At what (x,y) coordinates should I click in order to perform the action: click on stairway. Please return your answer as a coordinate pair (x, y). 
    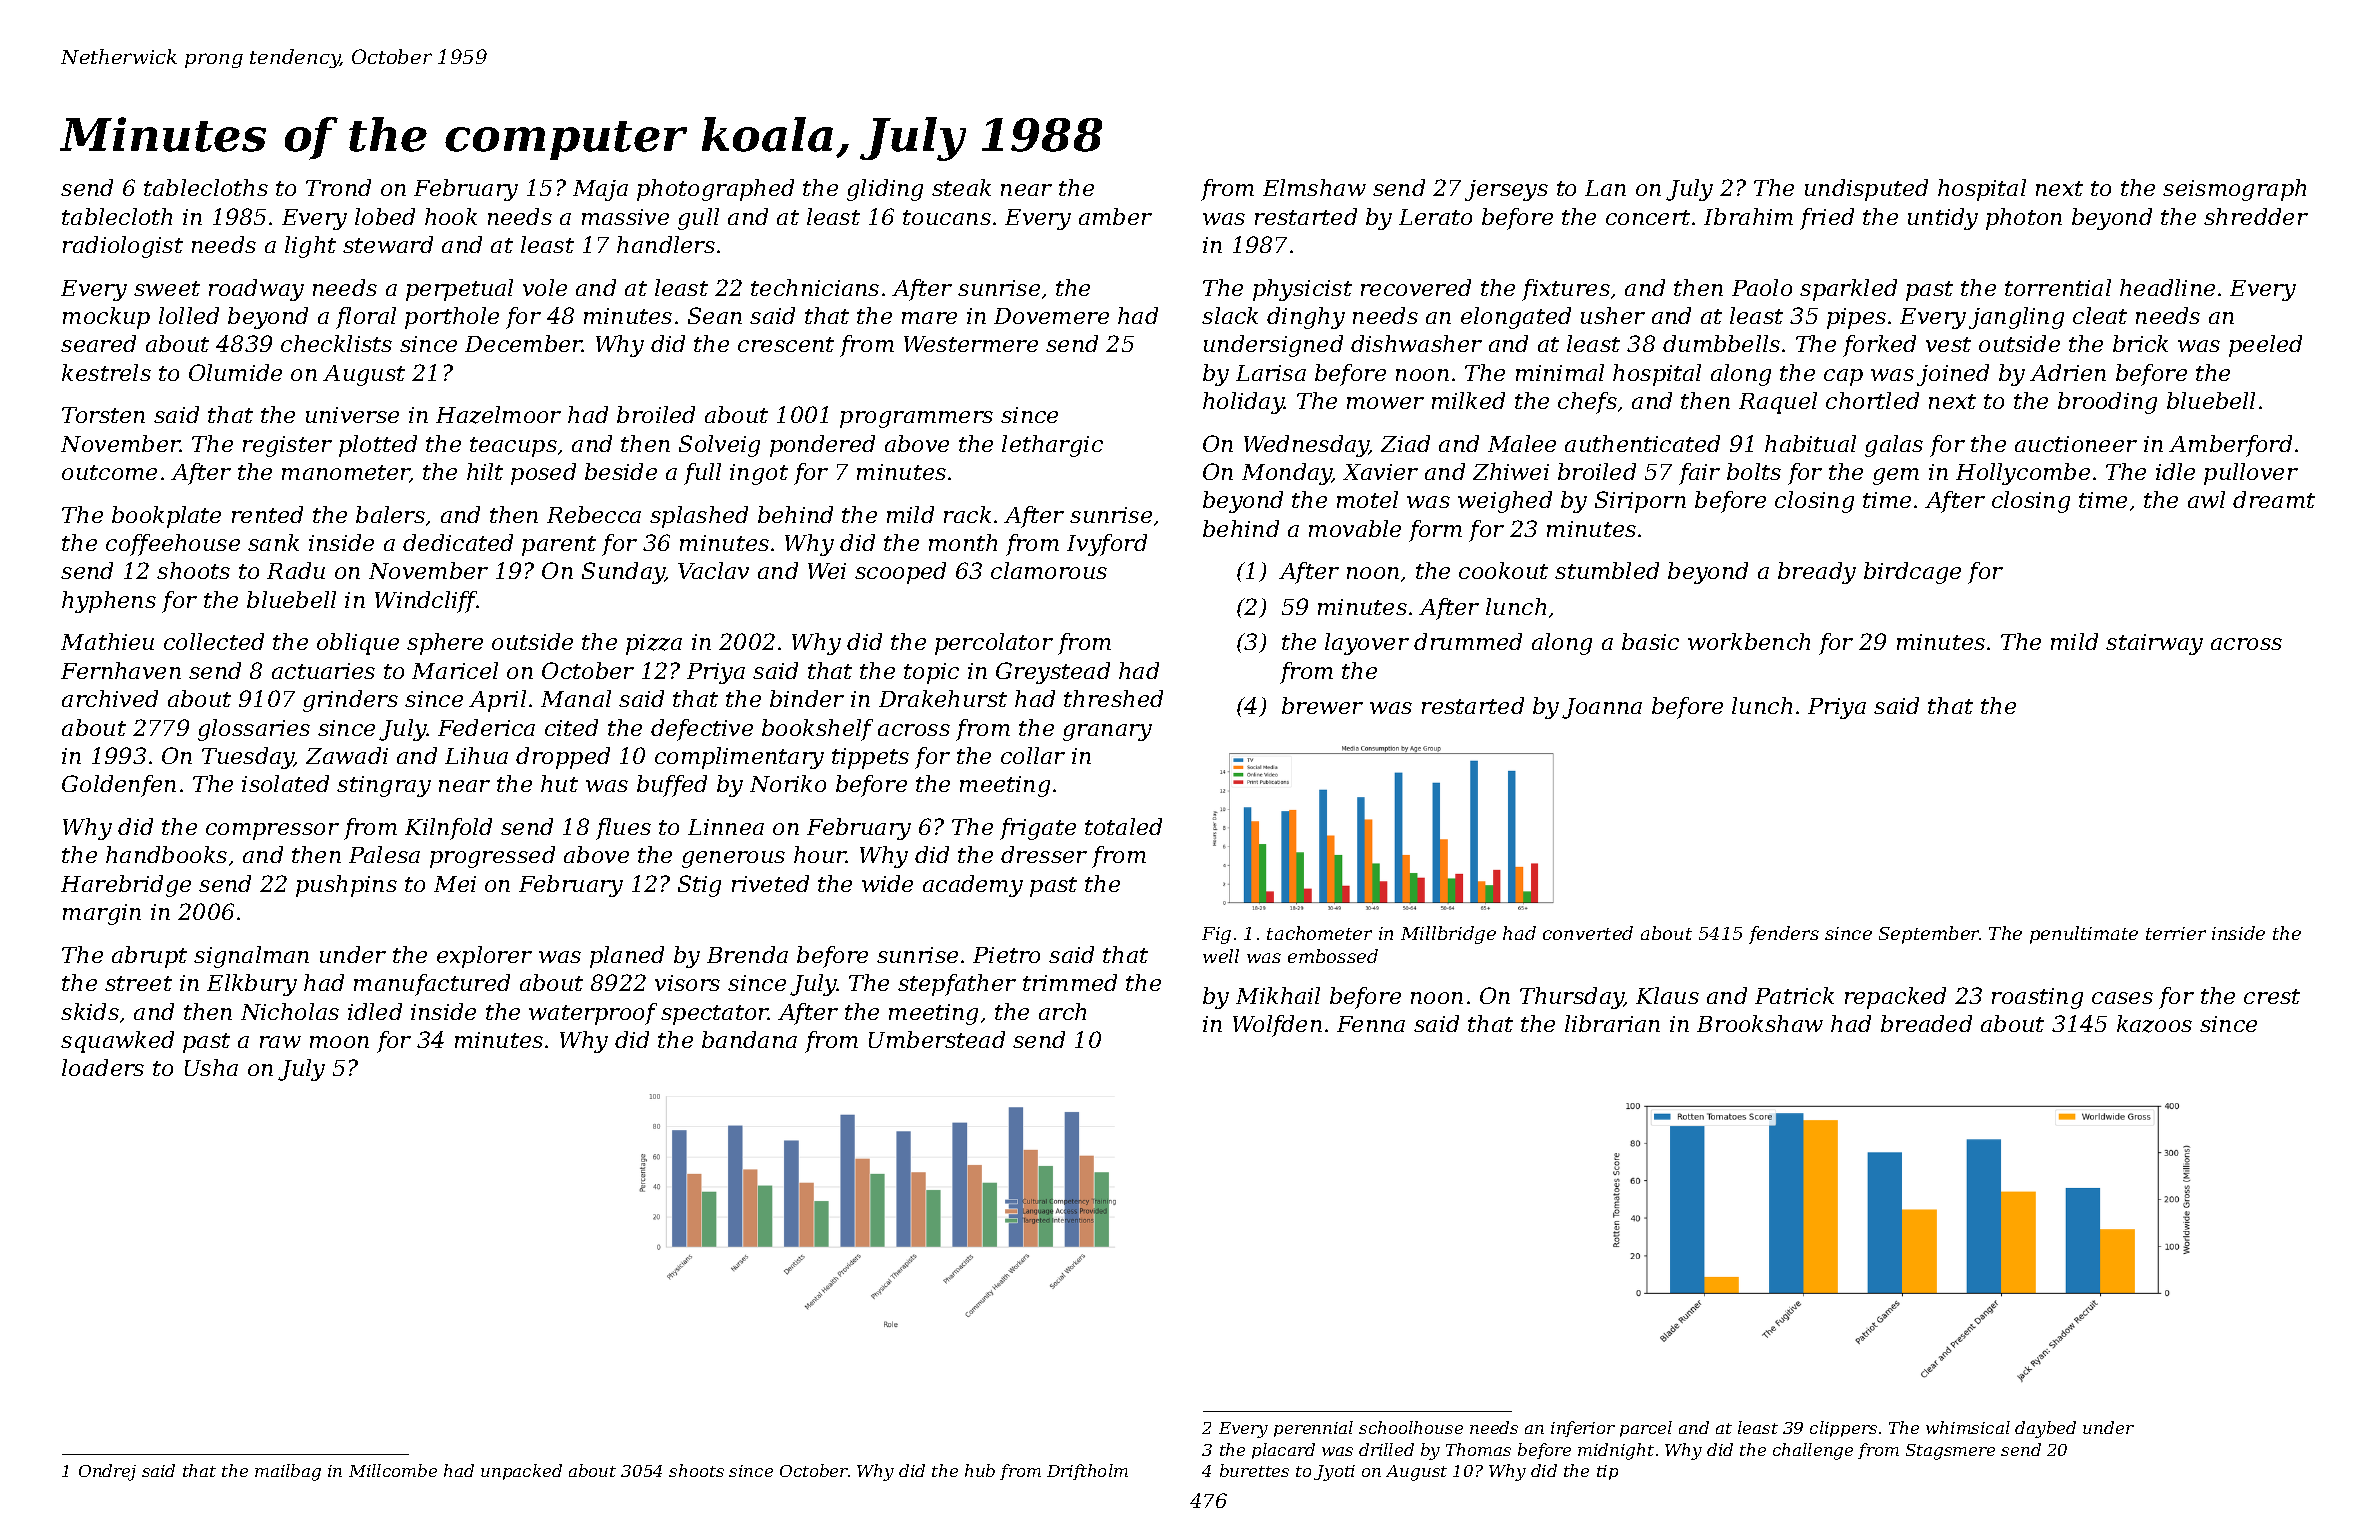
    Looking at the image, I should click on (2154, 644).
